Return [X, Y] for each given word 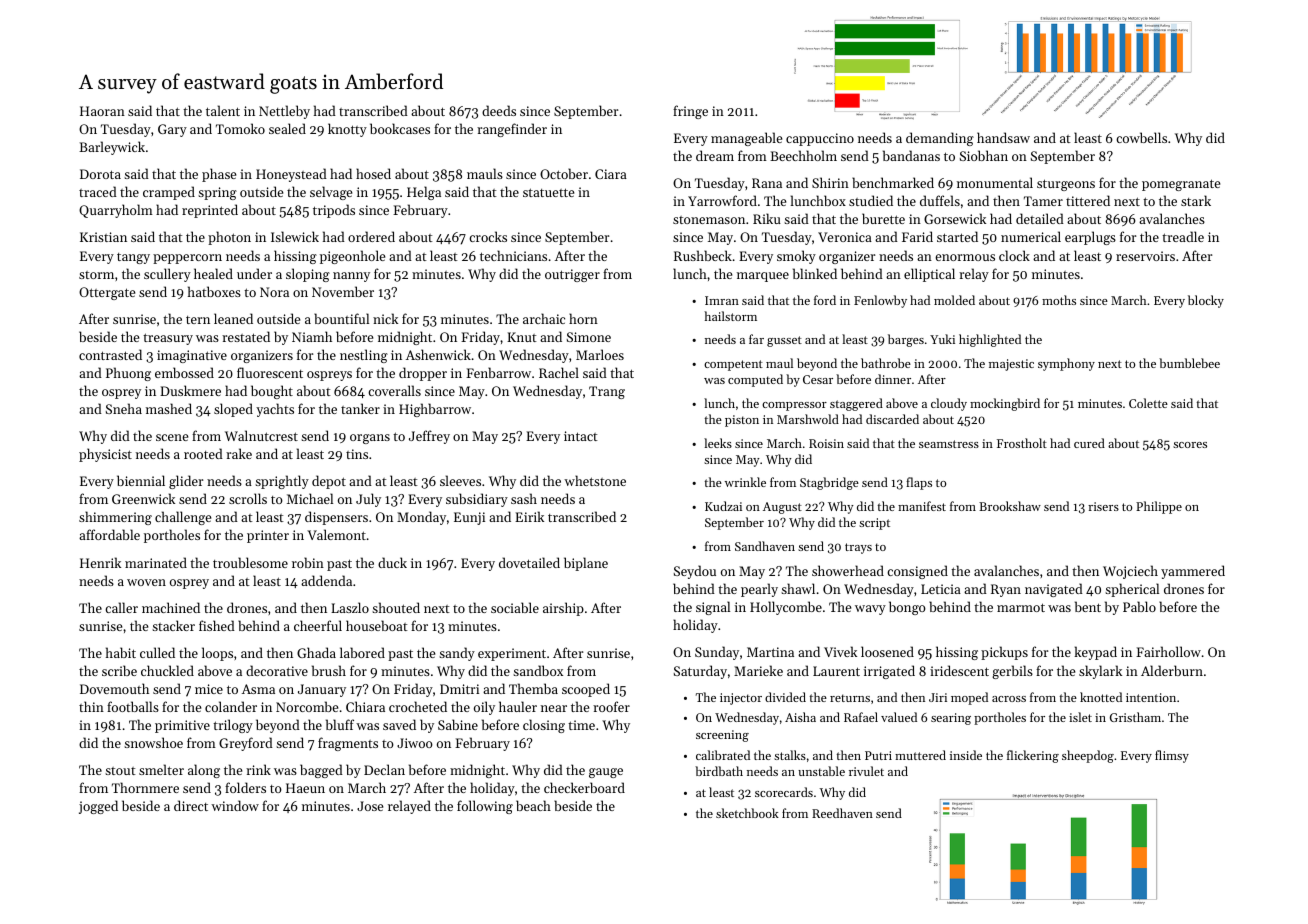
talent [223, 110]
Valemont [336, 534]
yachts [275, 410]
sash [524, 498]
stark [1196, 200]
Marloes [600, 354]
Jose [370, 806]
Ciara [611, 174]
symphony [1066, 364]
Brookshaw [1010, 506]
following [485, 807]
